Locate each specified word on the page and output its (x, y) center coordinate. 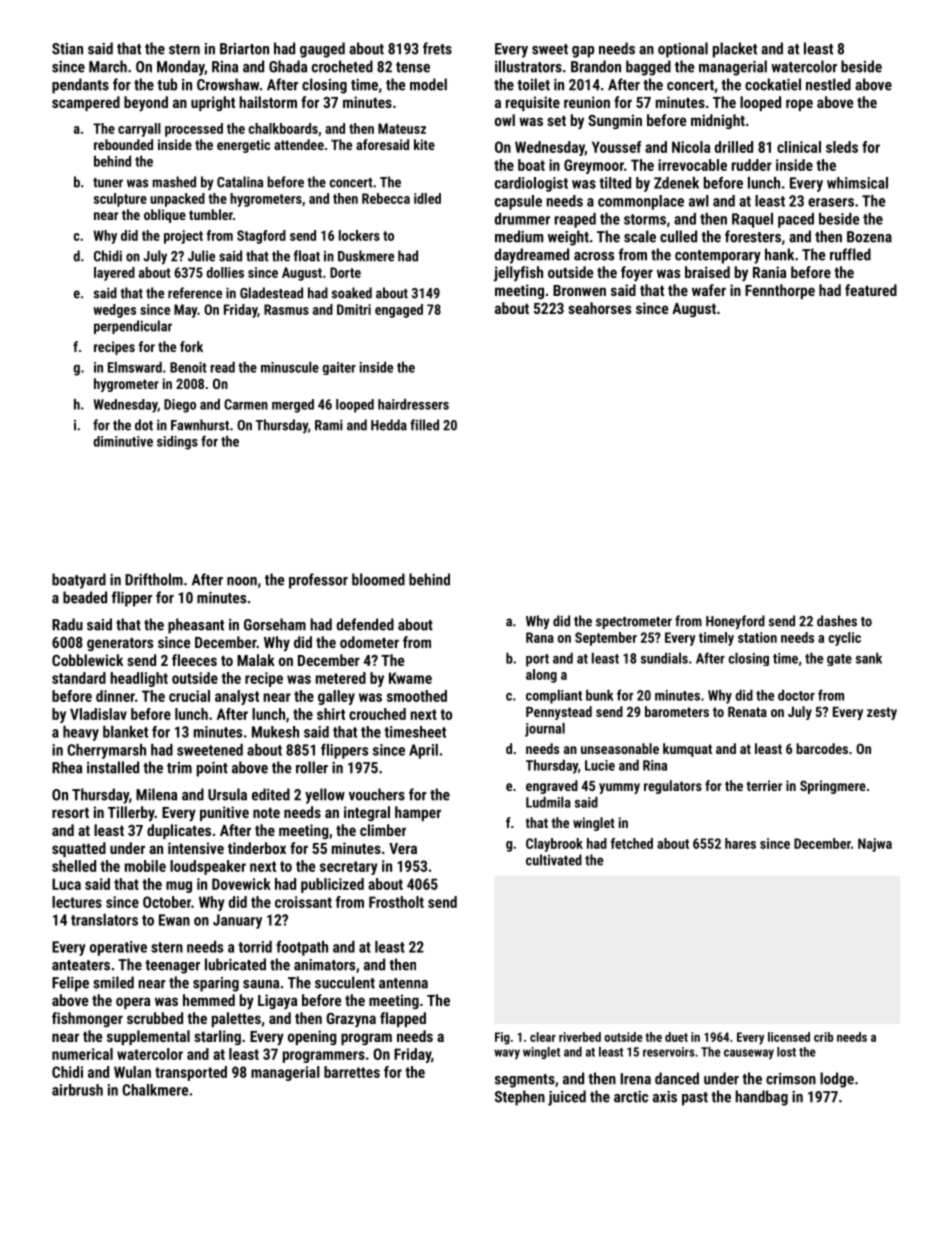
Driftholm (154, 579)
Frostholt (396, 902)
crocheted (342, 66)
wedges (114, 311)
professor (318, 581)
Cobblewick (87, 660)
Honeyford (735, 622)
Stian (67, 49)
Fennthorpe (780, 291)
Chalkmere (155, 1090)
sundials (664, 658)
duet (676, 1037)
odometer (369, 642)
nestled (828, 84)
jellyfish (518, 274)
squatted (79, 849)
